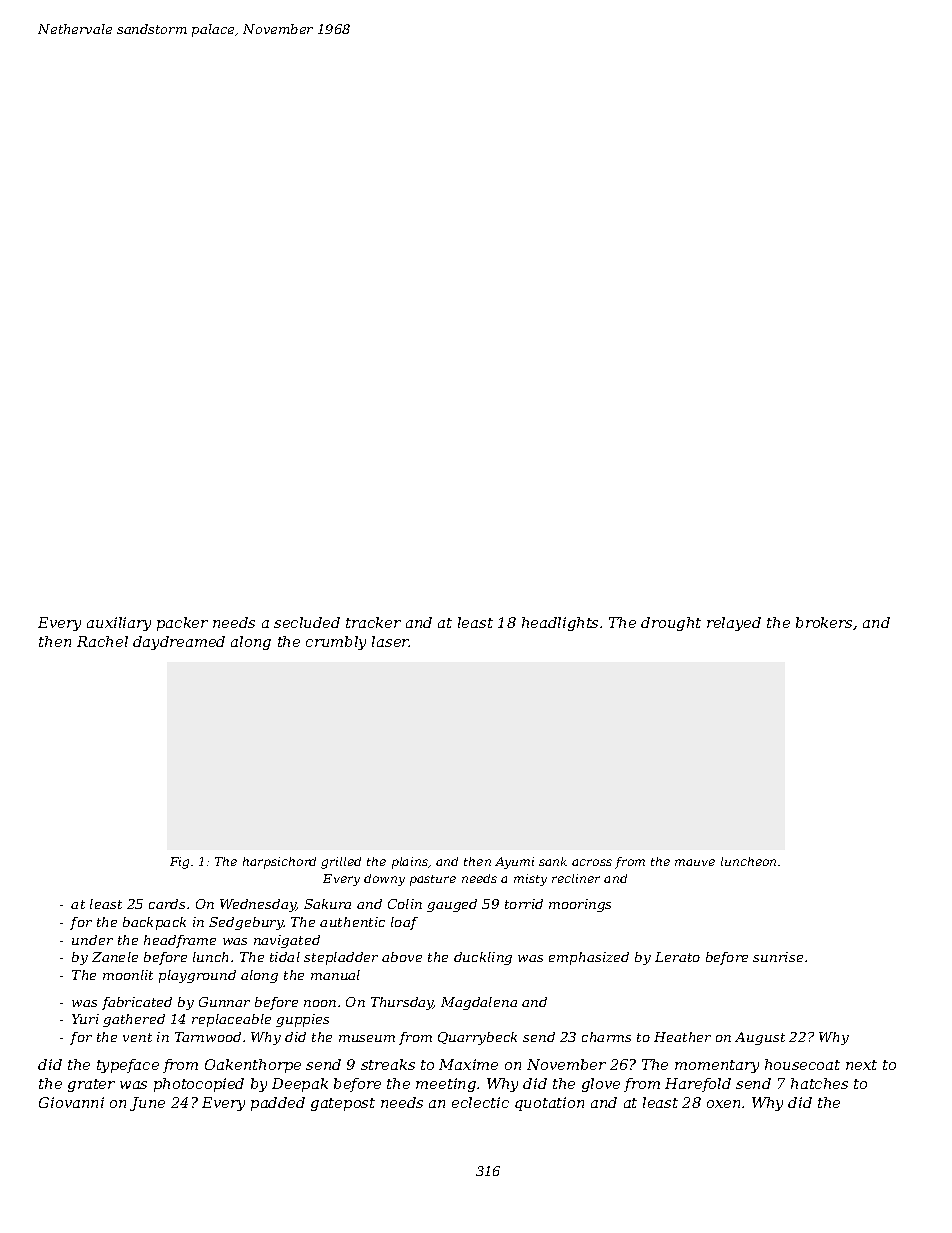 This page has height=1233, width=952. I want to click on mauve, so click(695, 862).
